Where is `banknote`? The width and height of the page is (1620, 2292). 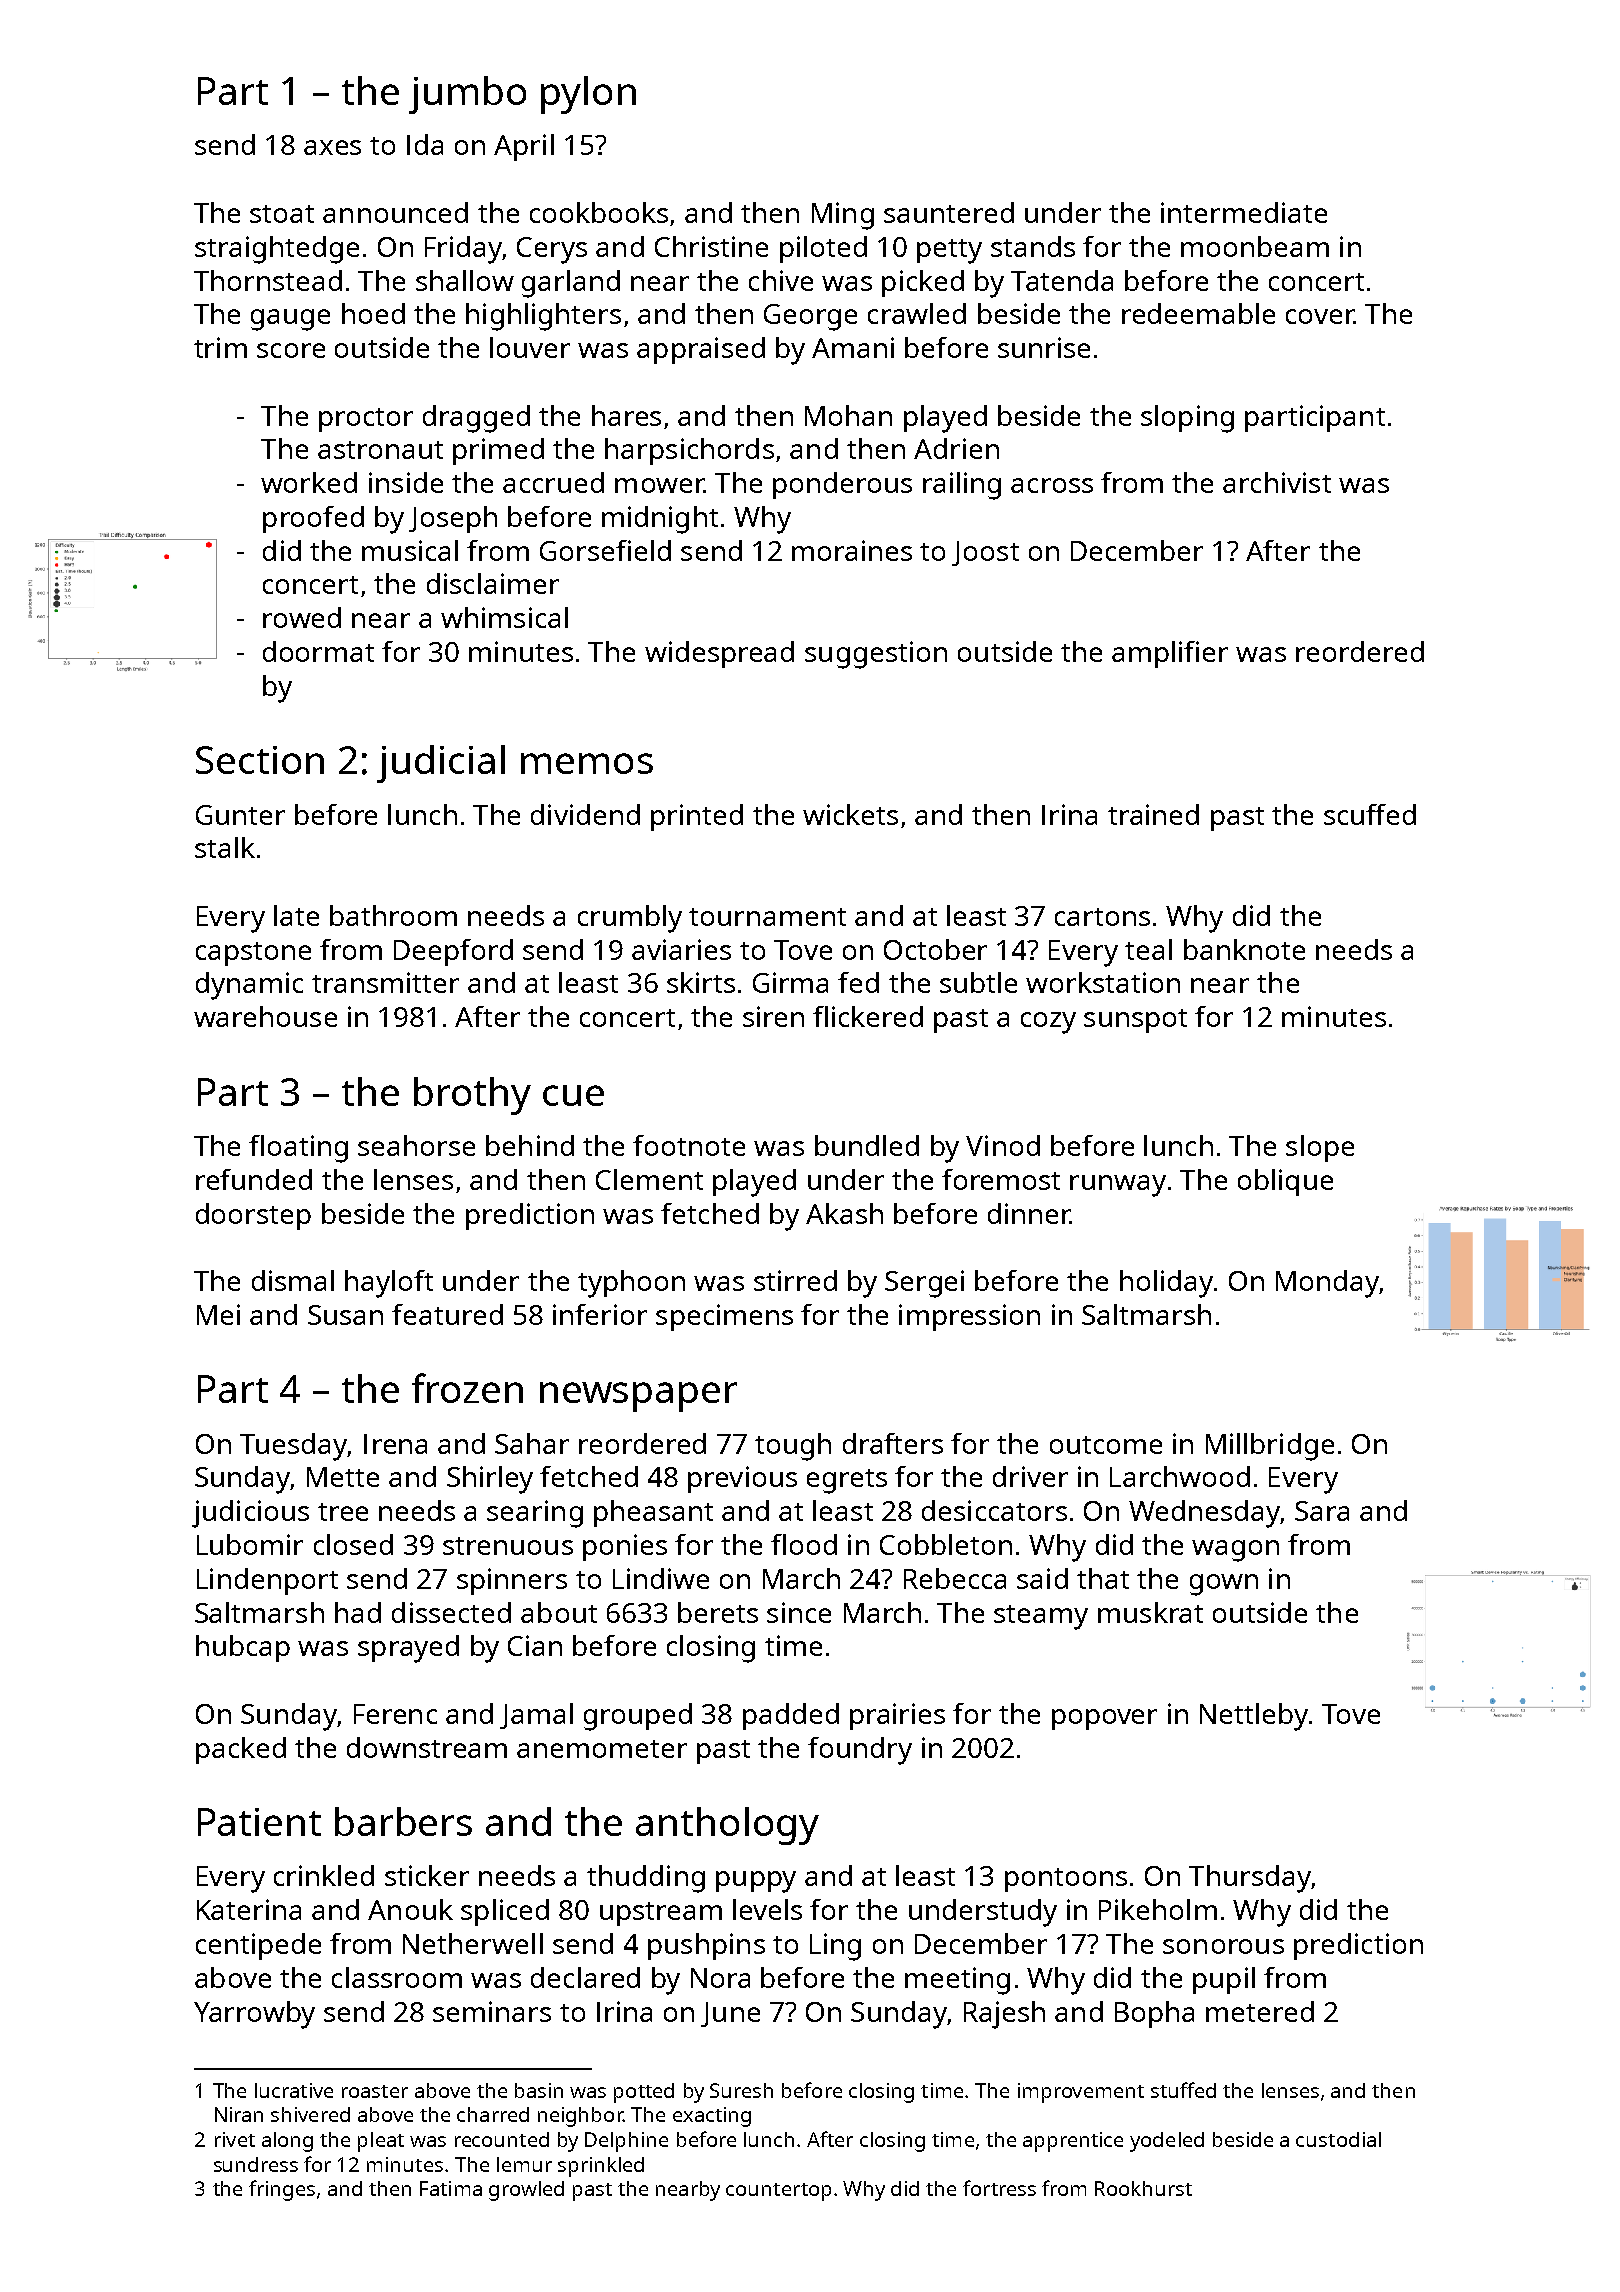 banknote is located at coordinates (1244, 949).
